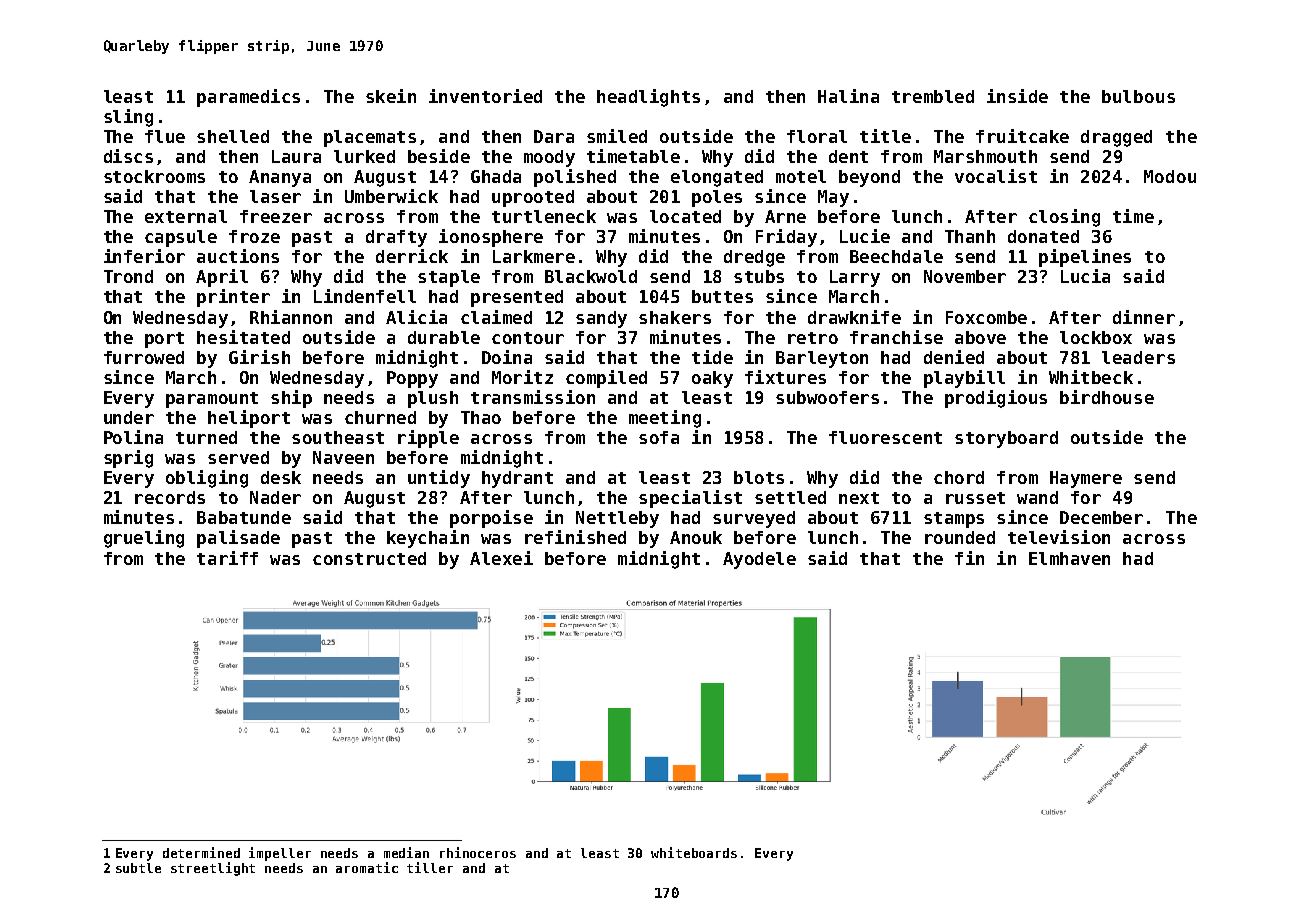 The width and height of the document is (1308, 924). What do you see at coordinates (207, 479) in the document?
I see `obliging` at bounding box center [207, 479].
